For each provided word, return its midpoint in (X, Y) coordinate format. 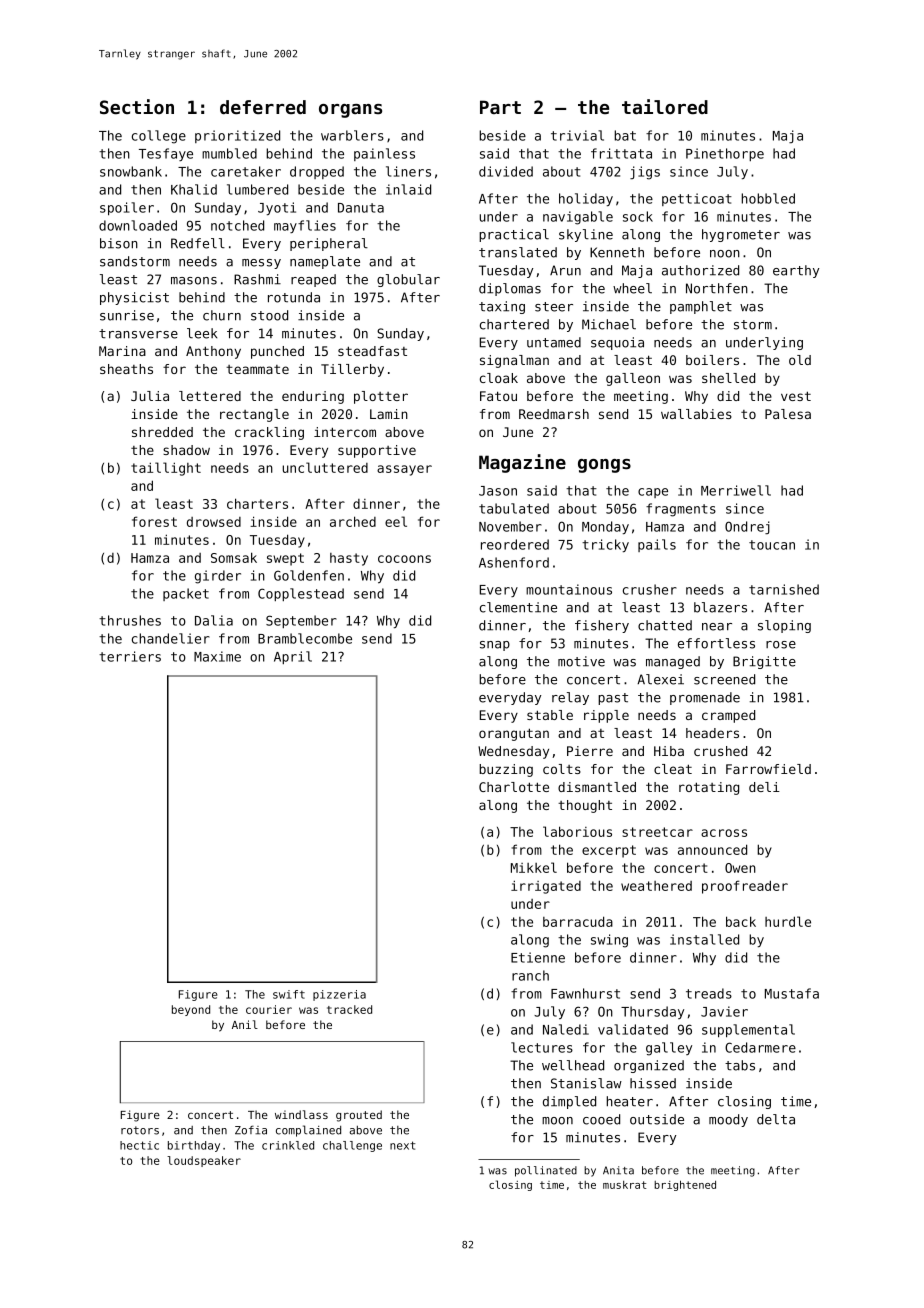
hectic (139, 1145)
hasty (349, 559)
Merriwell (736, 490)
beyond (191, 1010)
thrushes (130, 620)
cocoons (404, 559)
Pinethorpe (725, 154)
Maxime (217, 656)
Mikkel (534, 867)
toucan (772, 545)
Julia (150, 396)
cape (653, 493)
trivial (577, 135)
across (724, 833)
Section (137, 106)
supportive (377, 451)
